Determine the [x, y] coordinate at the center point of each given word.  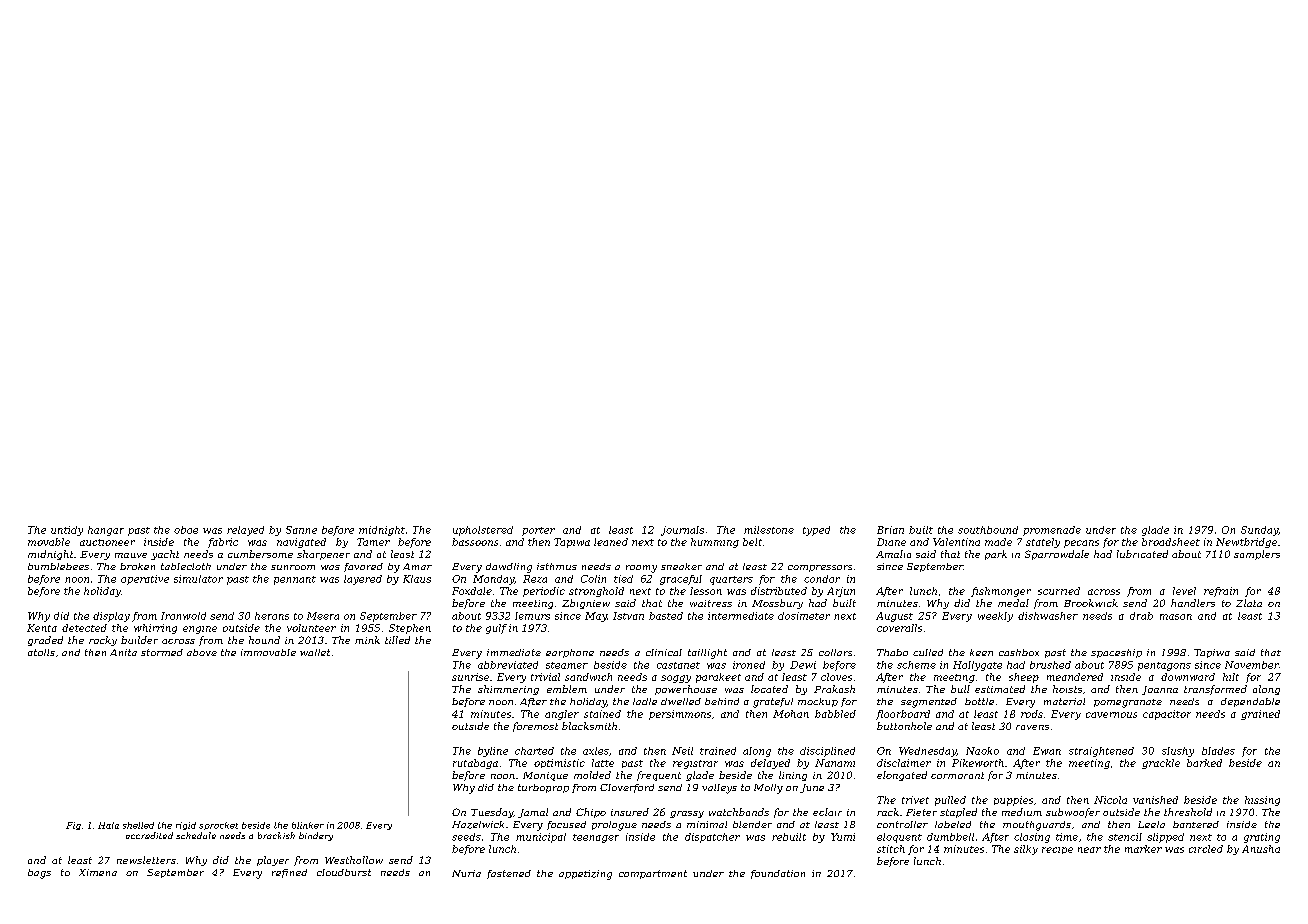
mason [1176, 617]
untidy [67, 531]
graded [45, 641]
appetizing [585, 875]
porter [538, 531]
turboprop [543, 788]
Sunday [1259, 531]
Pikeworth [978, 763]
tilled [397, 640]
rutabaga [475, 764]
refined [289, 873]
